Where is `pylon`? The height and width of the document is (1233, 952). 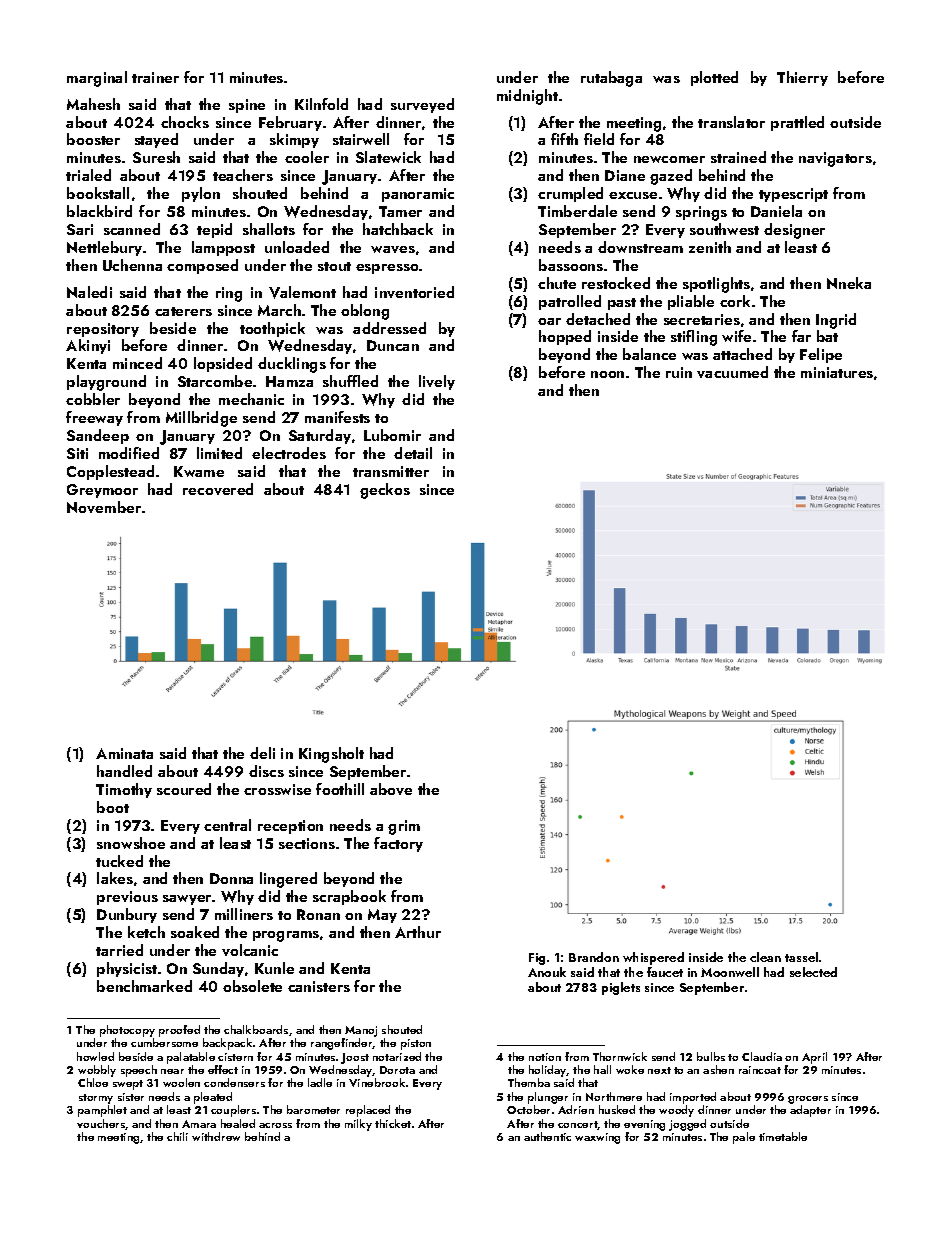 pylon is located at coordinates (201, 194).
